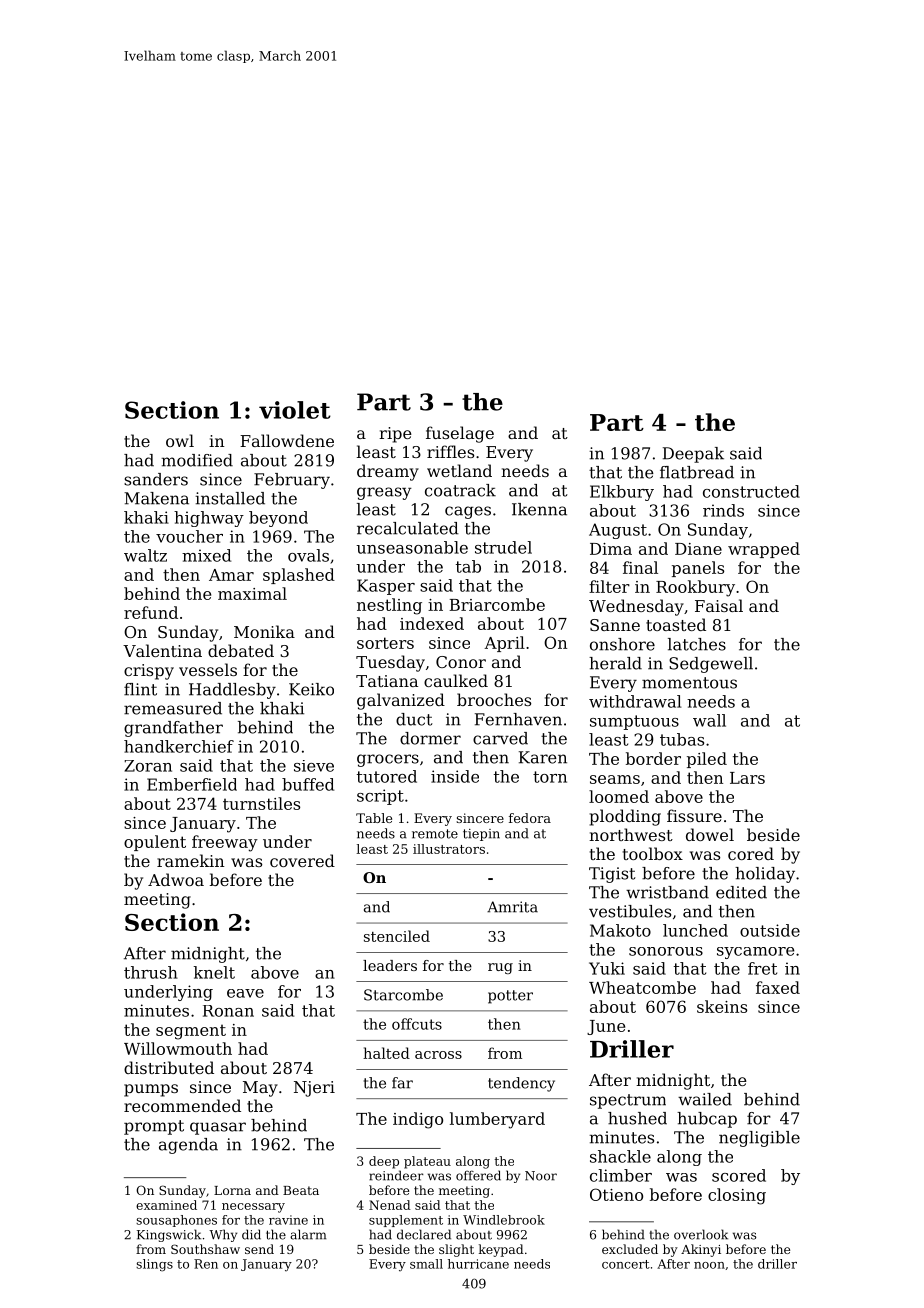 This screenshot has height=1308, width=924. I want to click on fuselage, so click(460, 434).
